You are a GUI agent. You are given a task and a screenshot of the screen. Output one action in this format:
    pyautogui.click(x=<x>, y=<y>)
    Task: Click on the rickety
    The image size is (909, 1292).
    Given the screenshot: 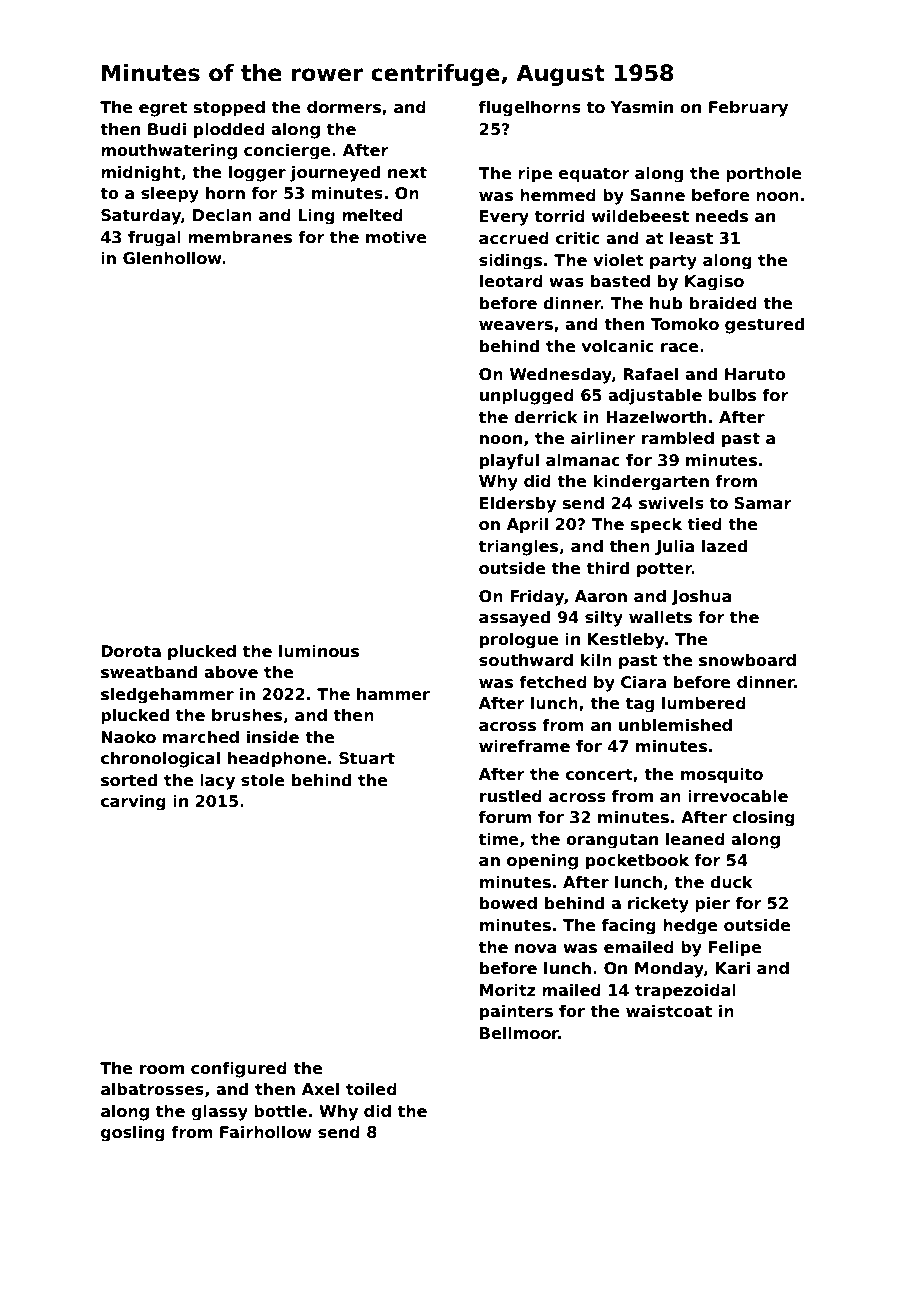 What is the action you would take?
    pyautogui.click(x=658, y=905)
